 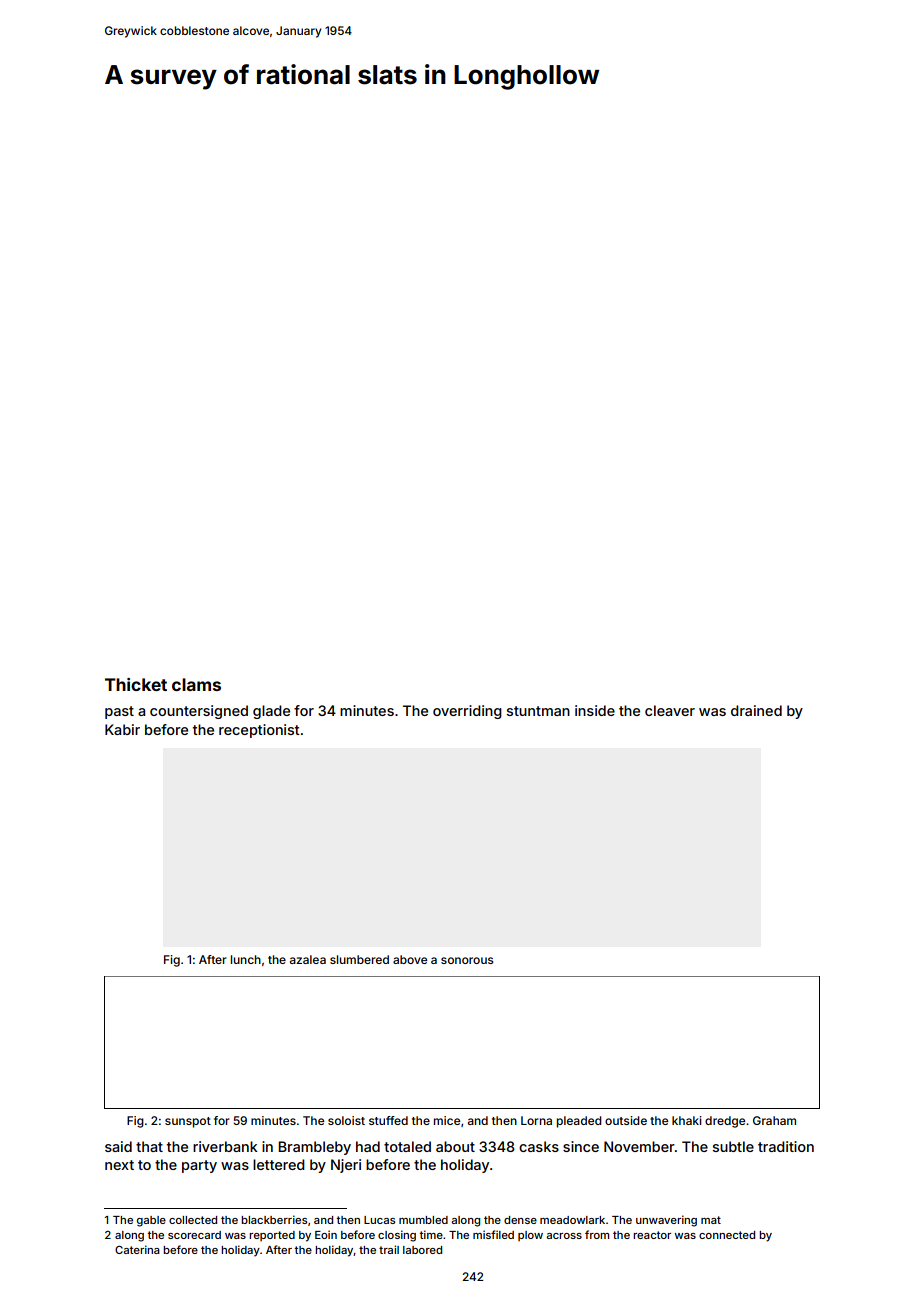 I want to click on subtle, so click(x=733, y=1146).
